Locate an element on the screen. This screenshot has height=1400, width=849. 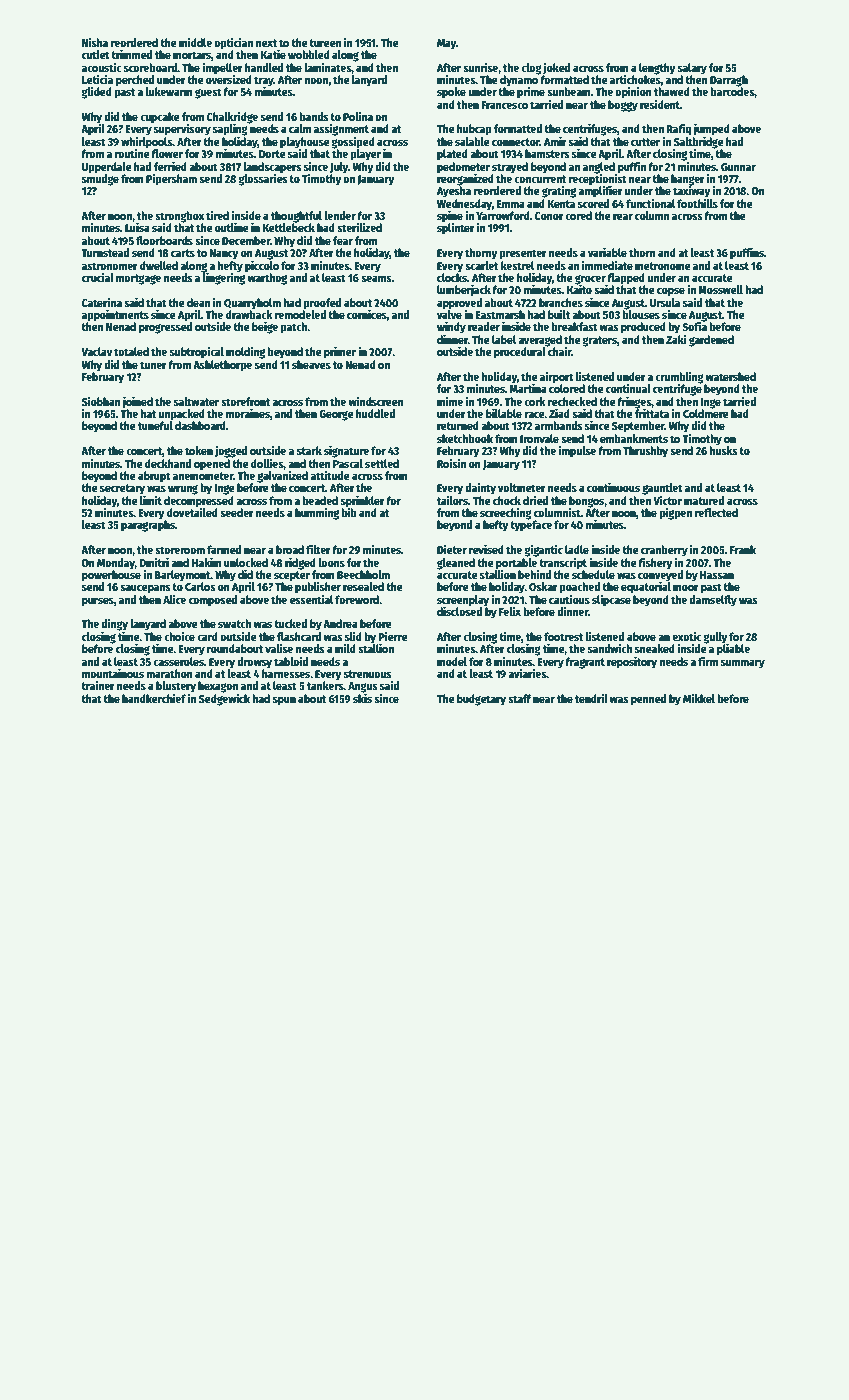
spoke is located at coordinates (451, 93).
